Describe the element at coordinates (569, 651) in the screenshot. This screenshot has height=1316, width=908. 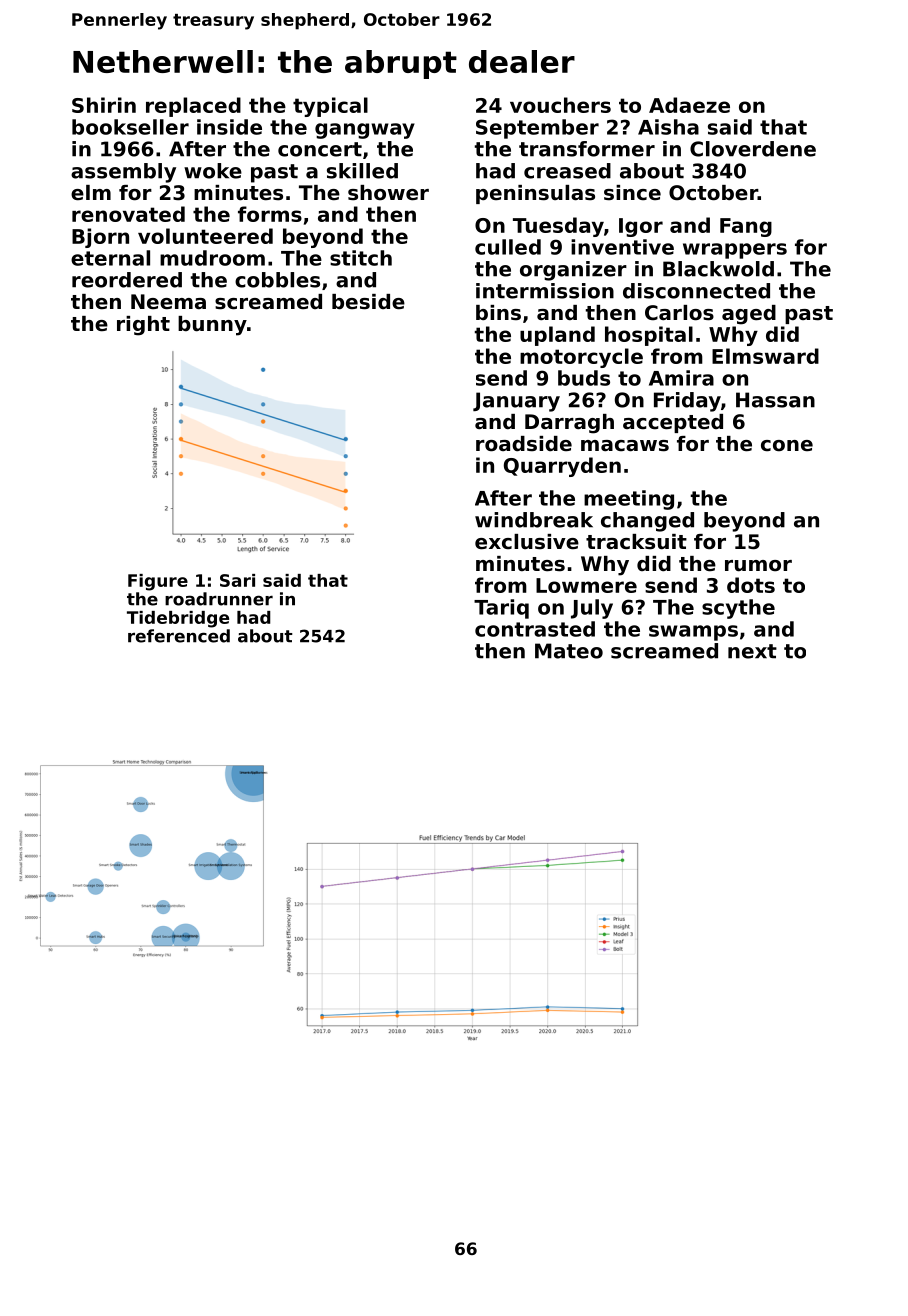
I see `Mateo` at that location.
